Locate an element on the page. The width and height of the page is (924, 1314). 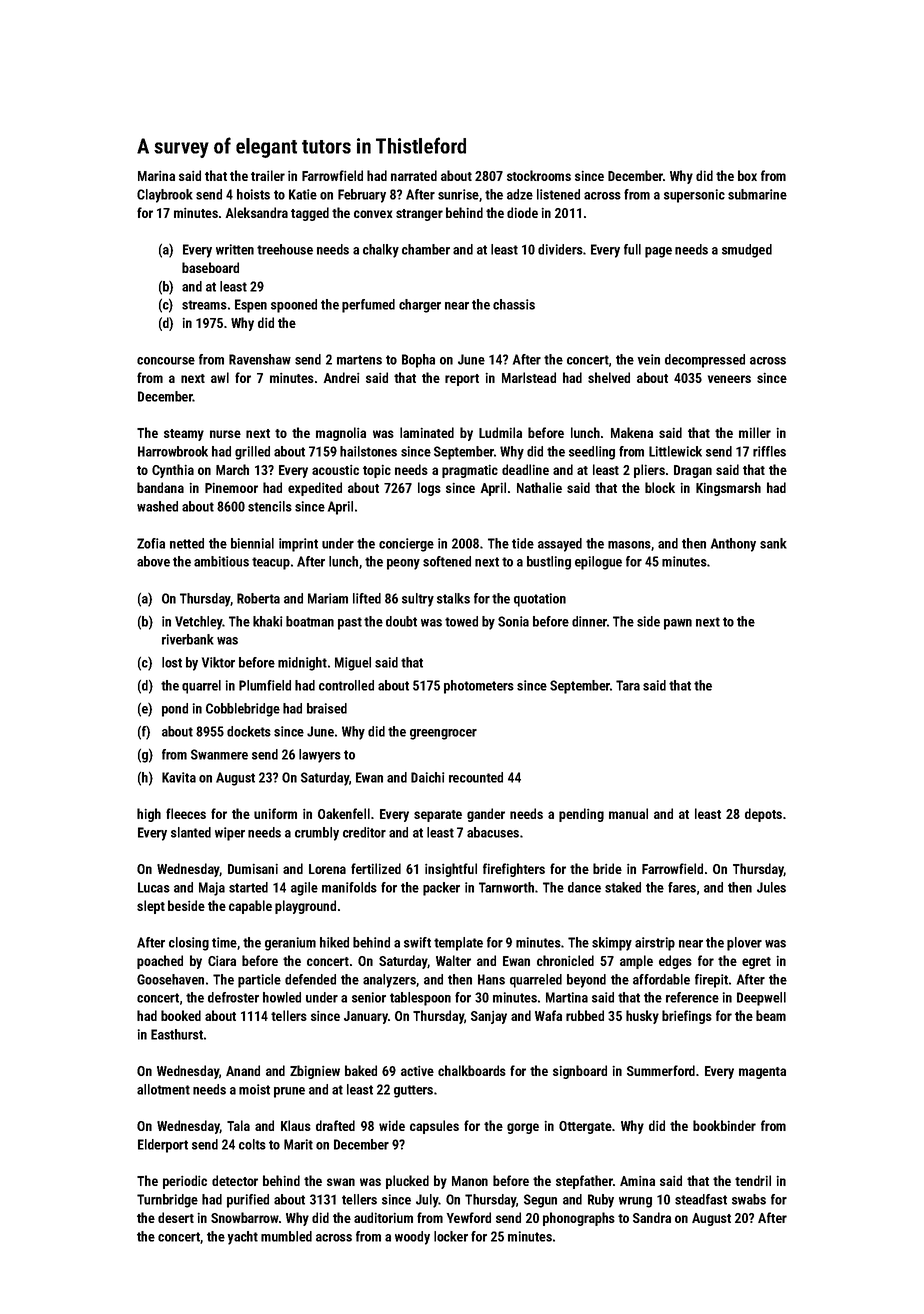
July is located at coordinates (427, 1201).
